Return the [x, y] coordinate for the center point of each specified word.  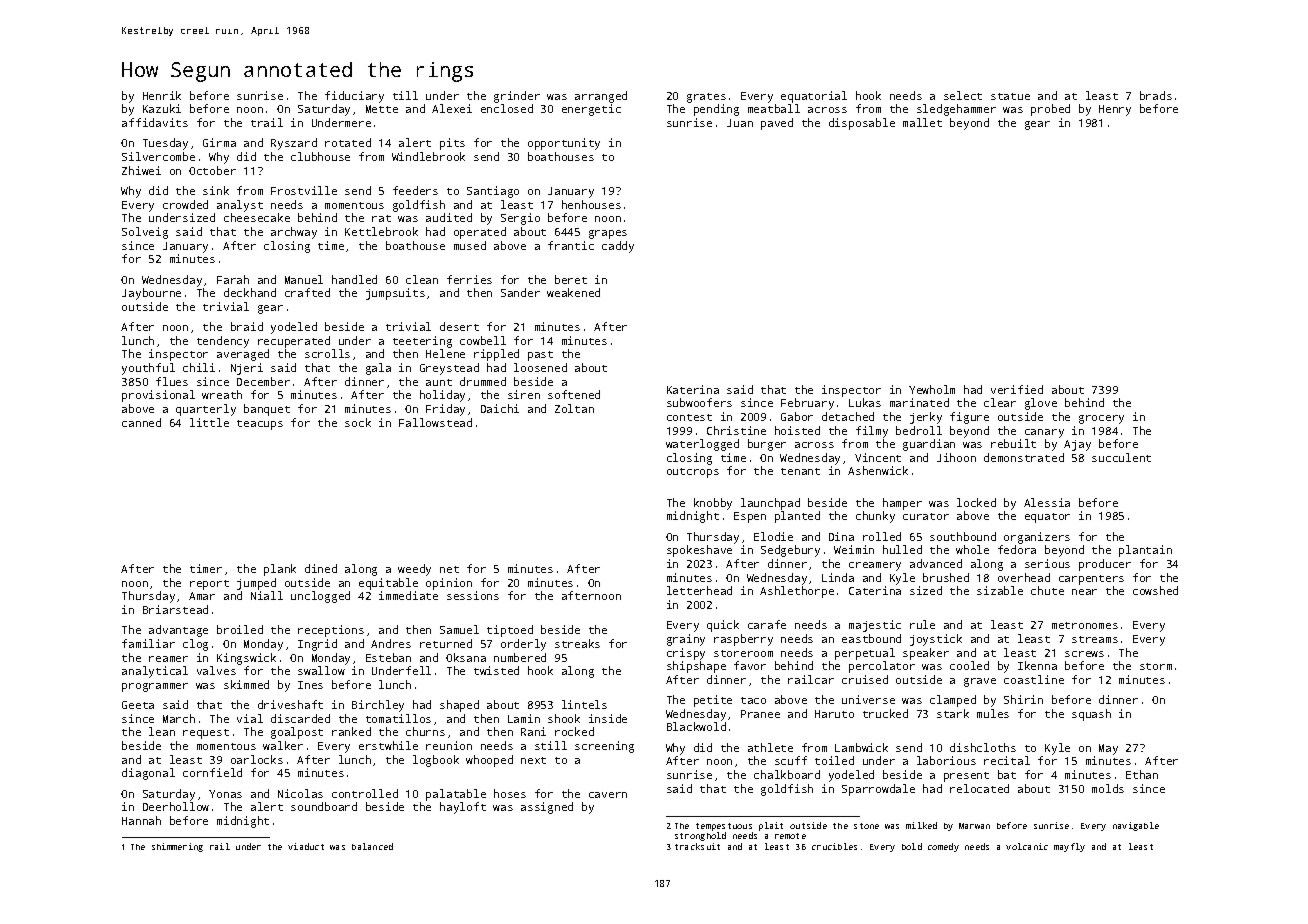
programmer [155, 687]
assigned [547, 808]
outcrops [693, 473]
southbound [963, 536]
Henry [1115, 110]
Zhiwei [141, 170]
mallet [922, 122]
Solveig [145, 233]
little [209, 422]
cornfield [212, 772]
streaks [577, 643]
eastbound [871, 638]
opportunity [564, 144]
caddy [618, 247]
